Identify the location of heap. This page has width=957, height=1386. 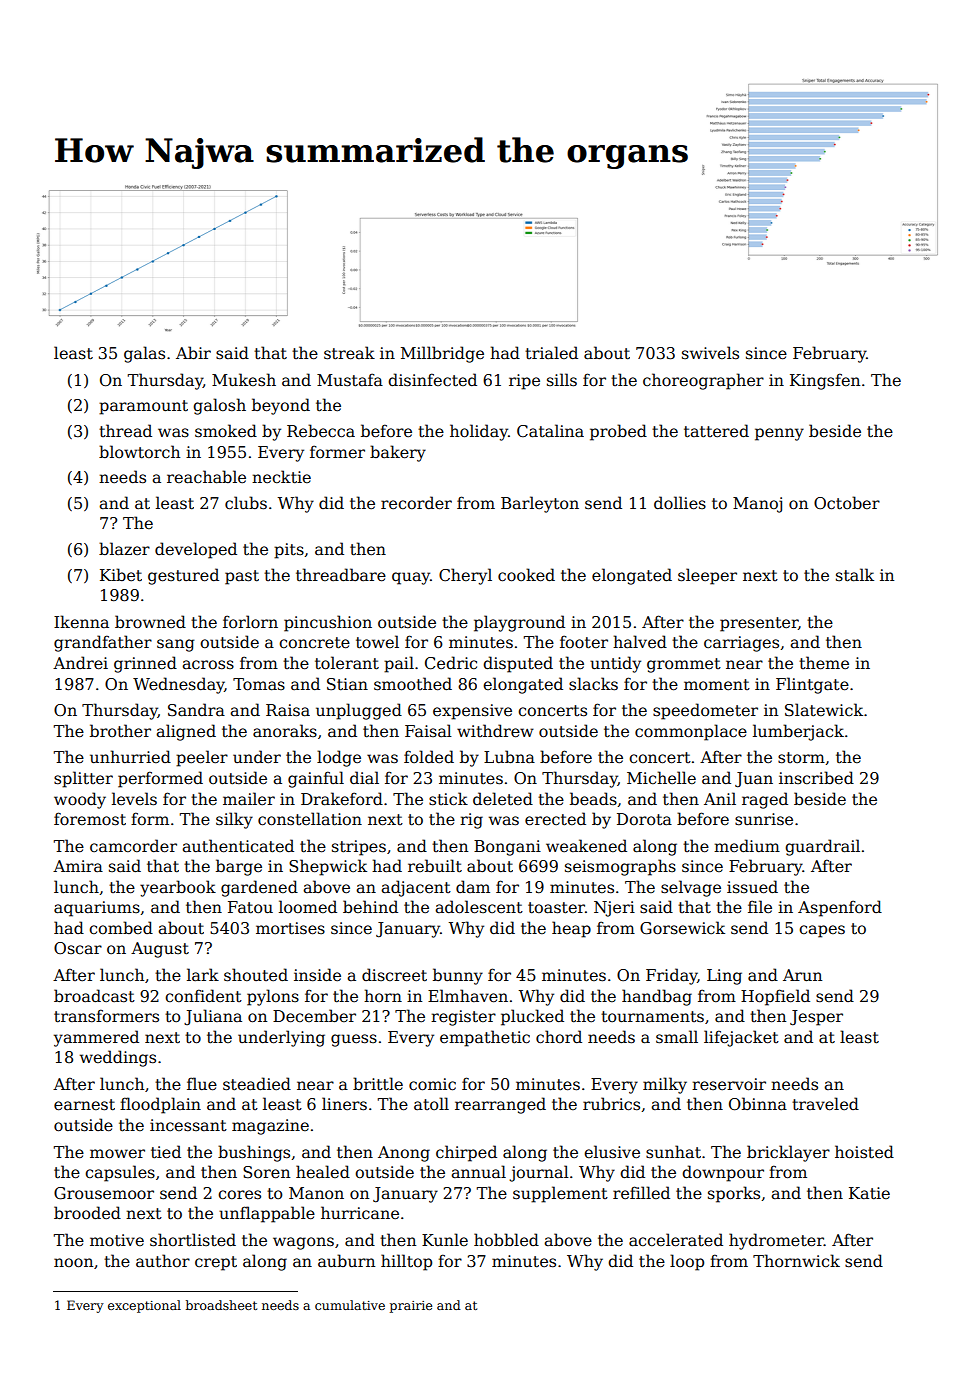
(571, 929).
